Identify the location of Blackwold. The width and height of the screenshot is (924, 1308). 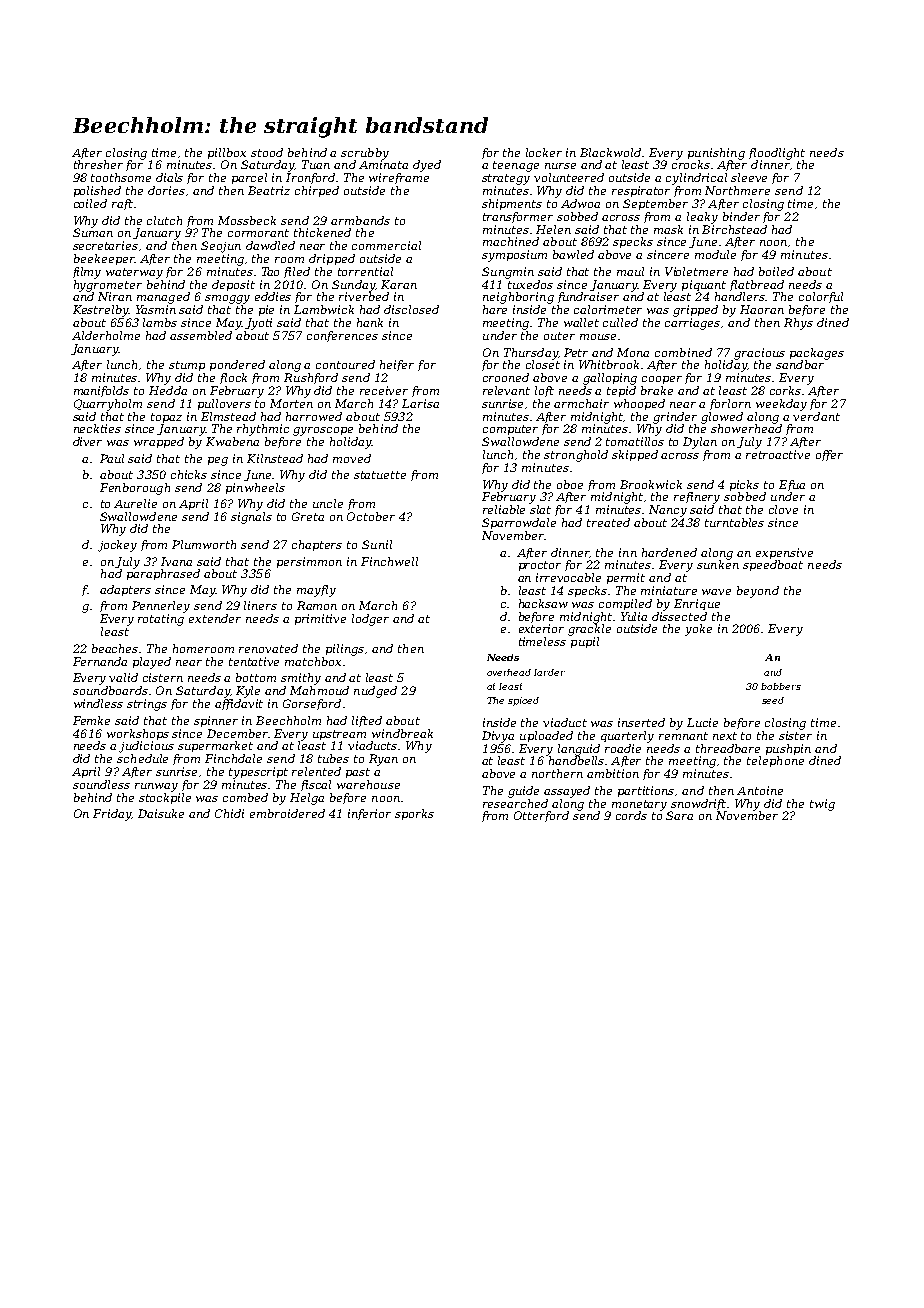
(610, 152).
